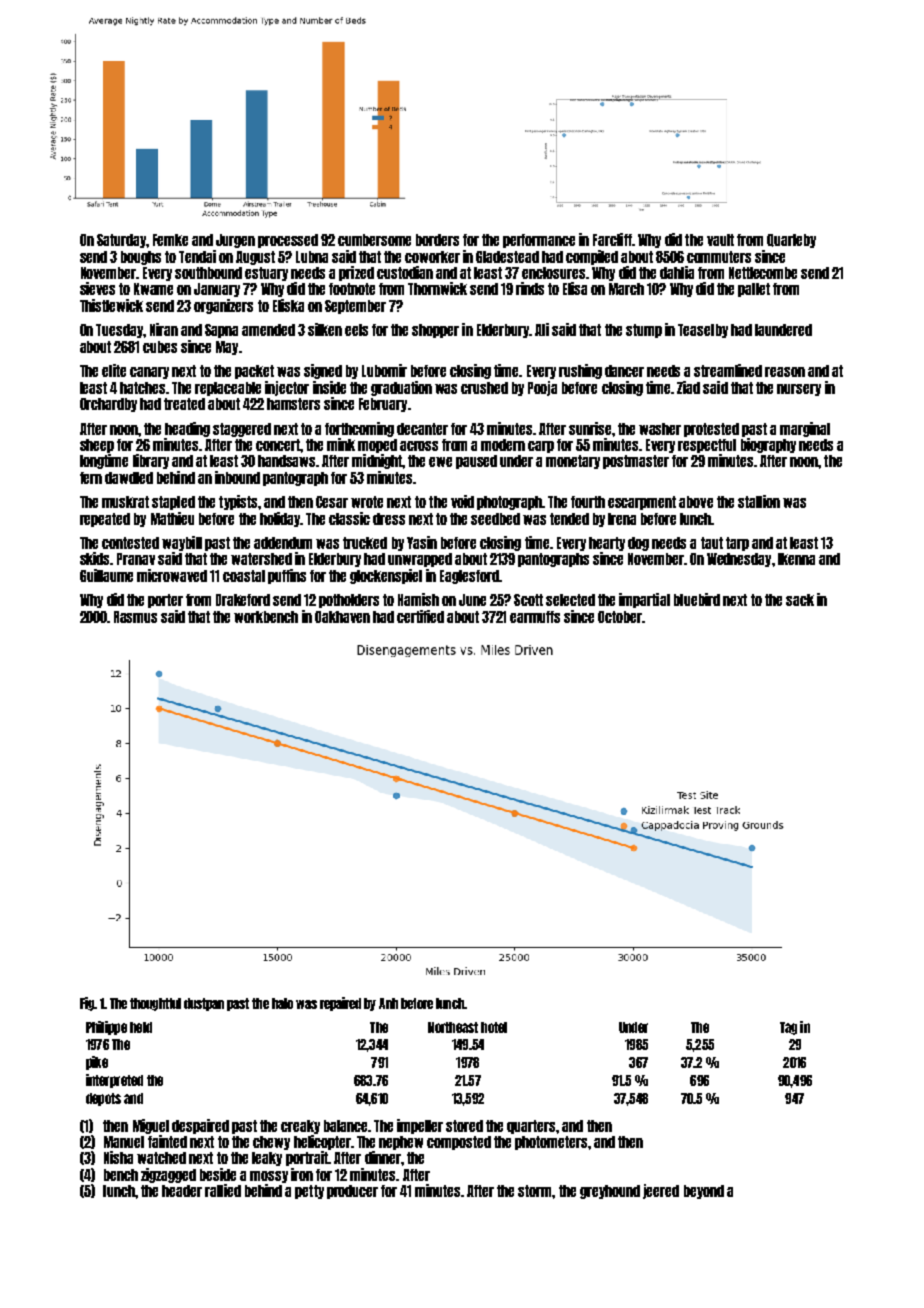 The width and height of the image is (924, 1308). Describe the element at coordinates (759, 501) in the image. I see `stallion` at that location.
